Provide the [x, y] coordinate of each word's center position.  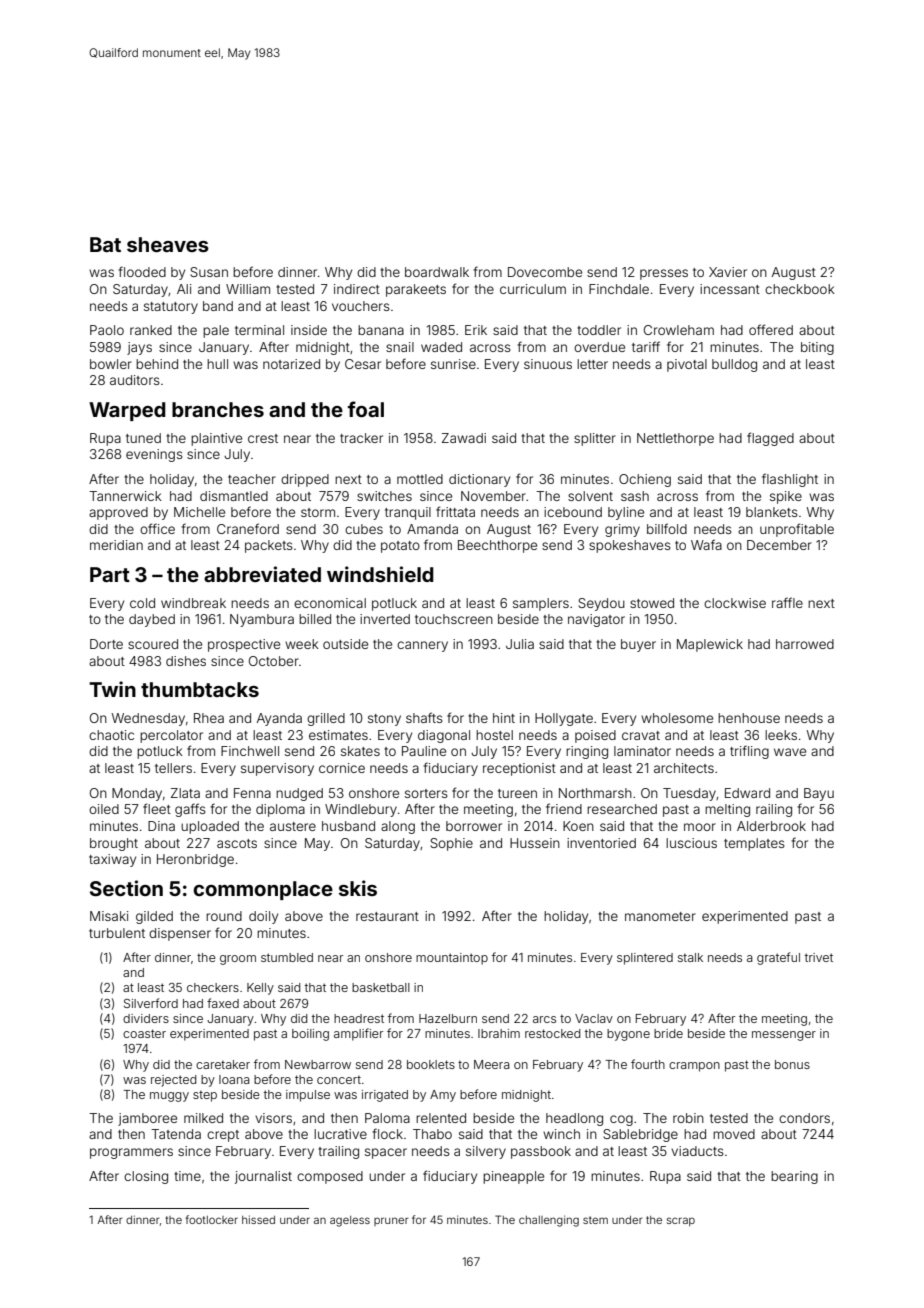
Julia [520, 644]
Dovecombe [545, 272]
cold [142, 603]
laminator [642, 751]
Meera [492, 1064]
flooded [142, 271]
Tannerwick [125, 496]
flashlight [790, 480]
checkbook [800, 289]
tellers [173, 768]
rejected [173, 1081]
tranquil [408, 513]
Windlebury [361, 810]
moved [734, 1134]
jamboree [147, 1119]
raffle [787, 602]
